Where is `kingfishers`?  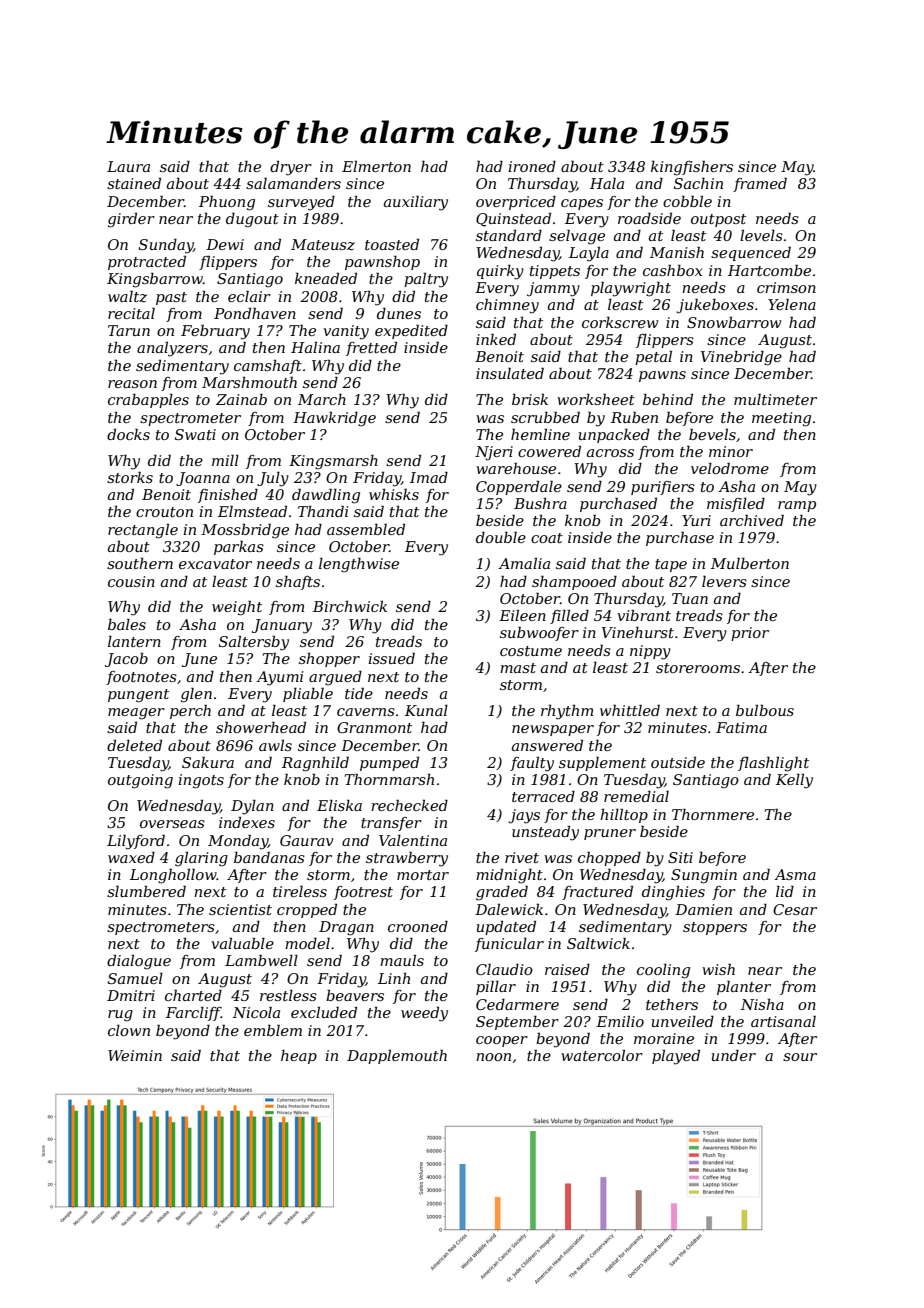 kingfishers is located at coordinates (692, 168).
